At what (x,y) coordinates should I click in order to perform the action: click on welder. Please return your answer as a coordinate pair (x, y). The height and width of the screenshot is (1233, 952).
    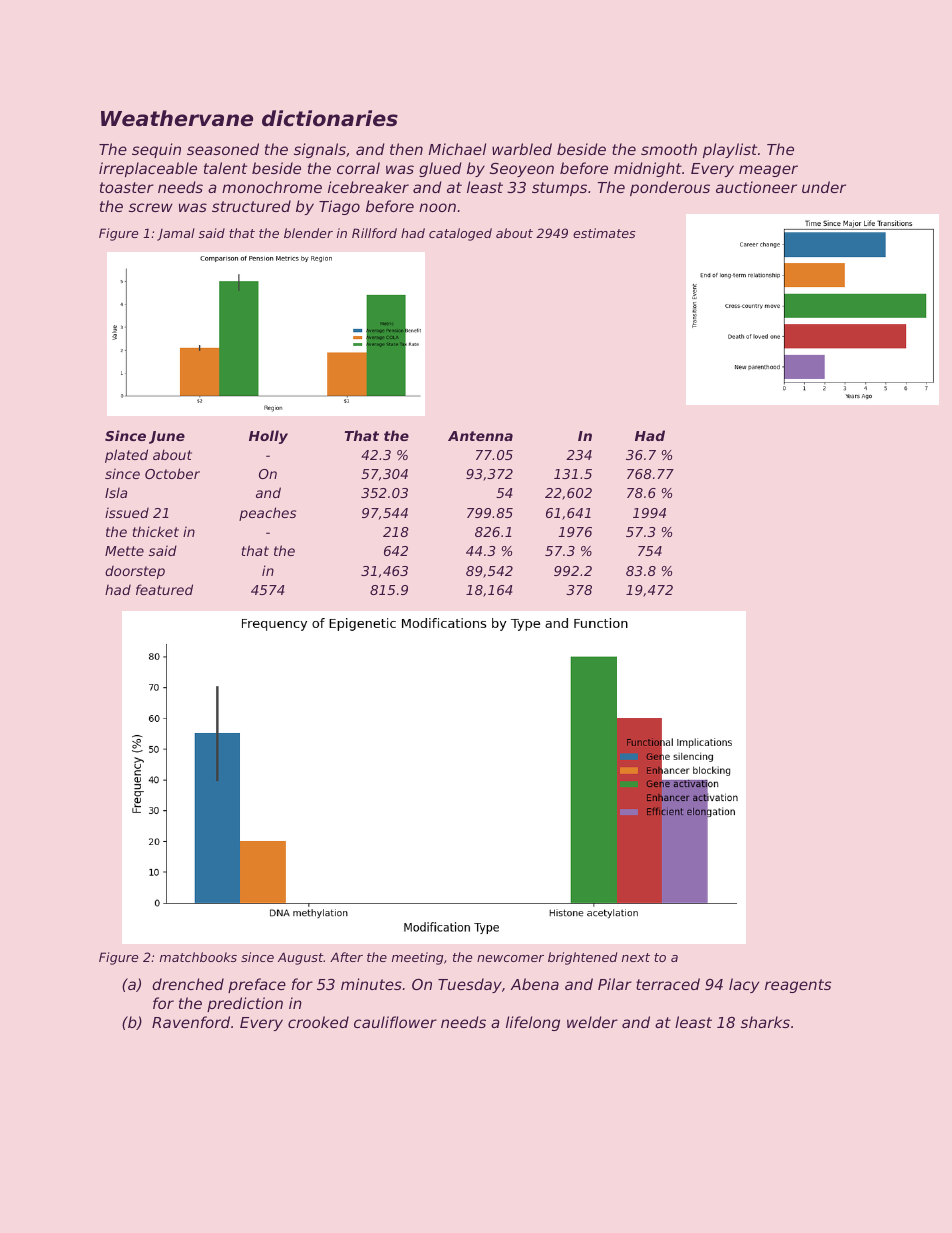
    Looking at the image, I should click on (592, 1022).
